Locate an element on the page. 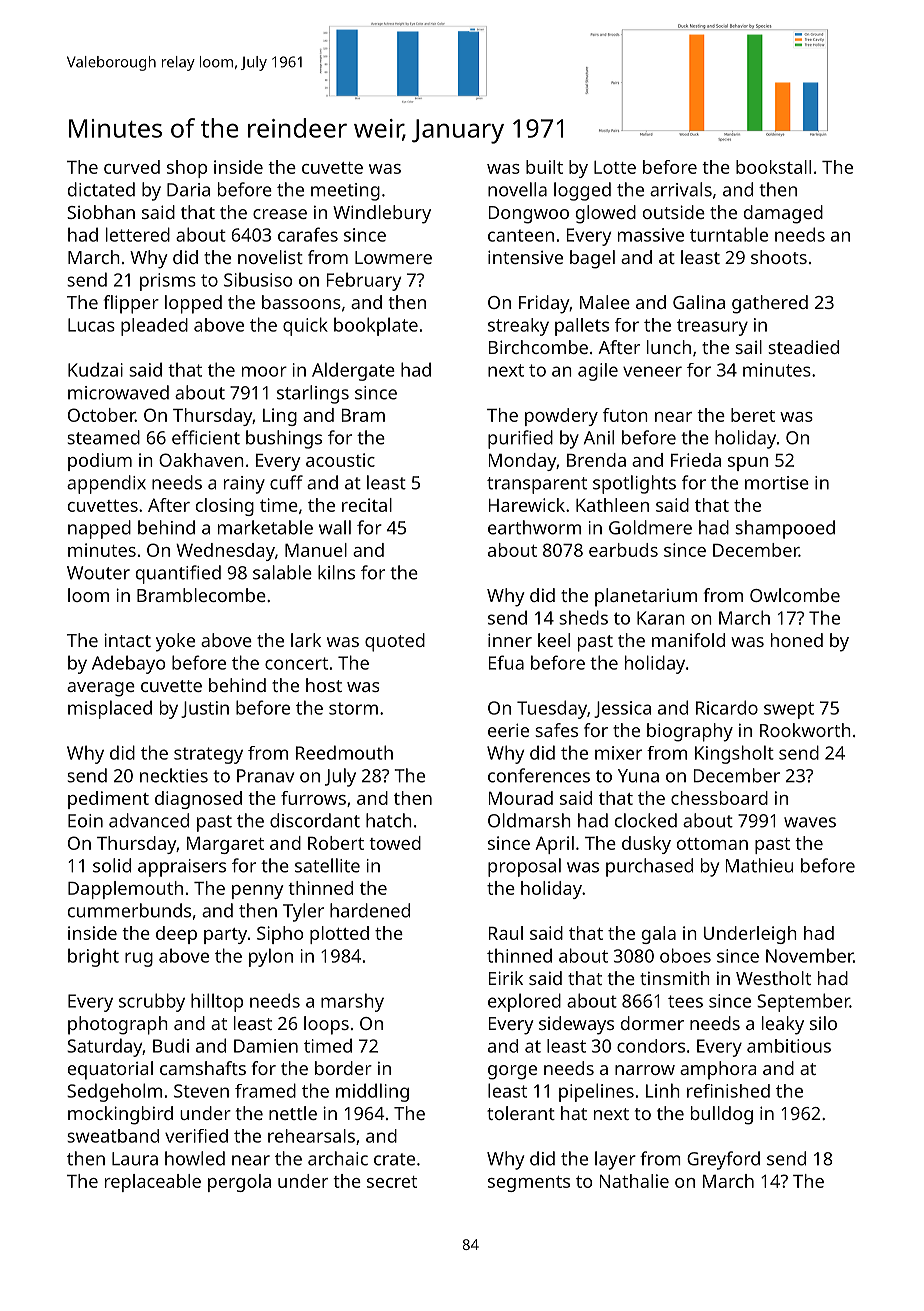  pergola is located at coordinates (239, 1183).
